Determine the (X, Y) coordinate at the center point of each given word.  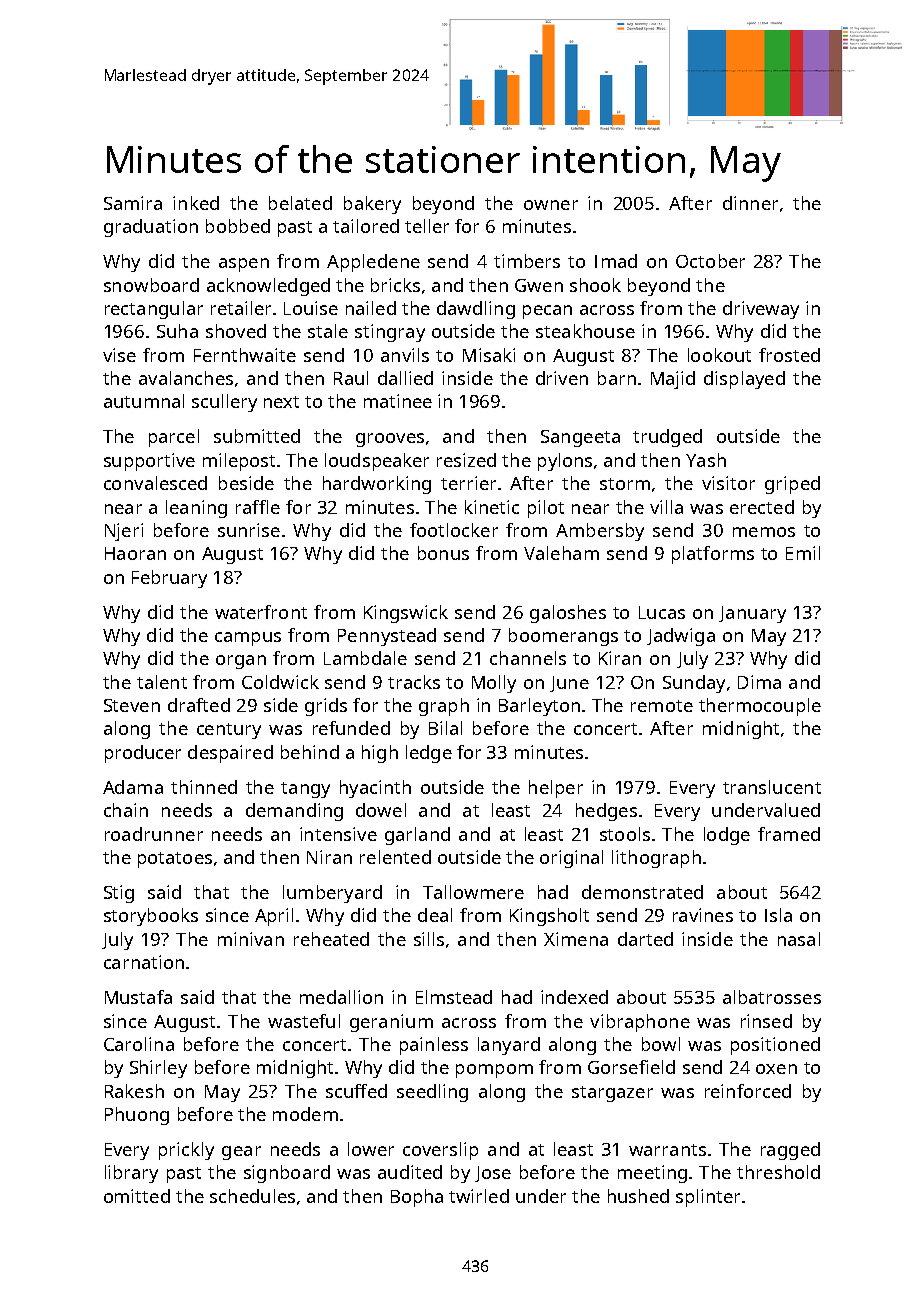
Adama (133, 787)
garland (417, 836)
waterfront (261, 612)
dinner (750, 203)
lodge (727, 836)
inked (196, 203)
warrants (667, 1150)
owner (551, 205)
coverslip (440, 1151)
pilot (546, 509)
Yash (706, 460)
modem (305, 1114)
